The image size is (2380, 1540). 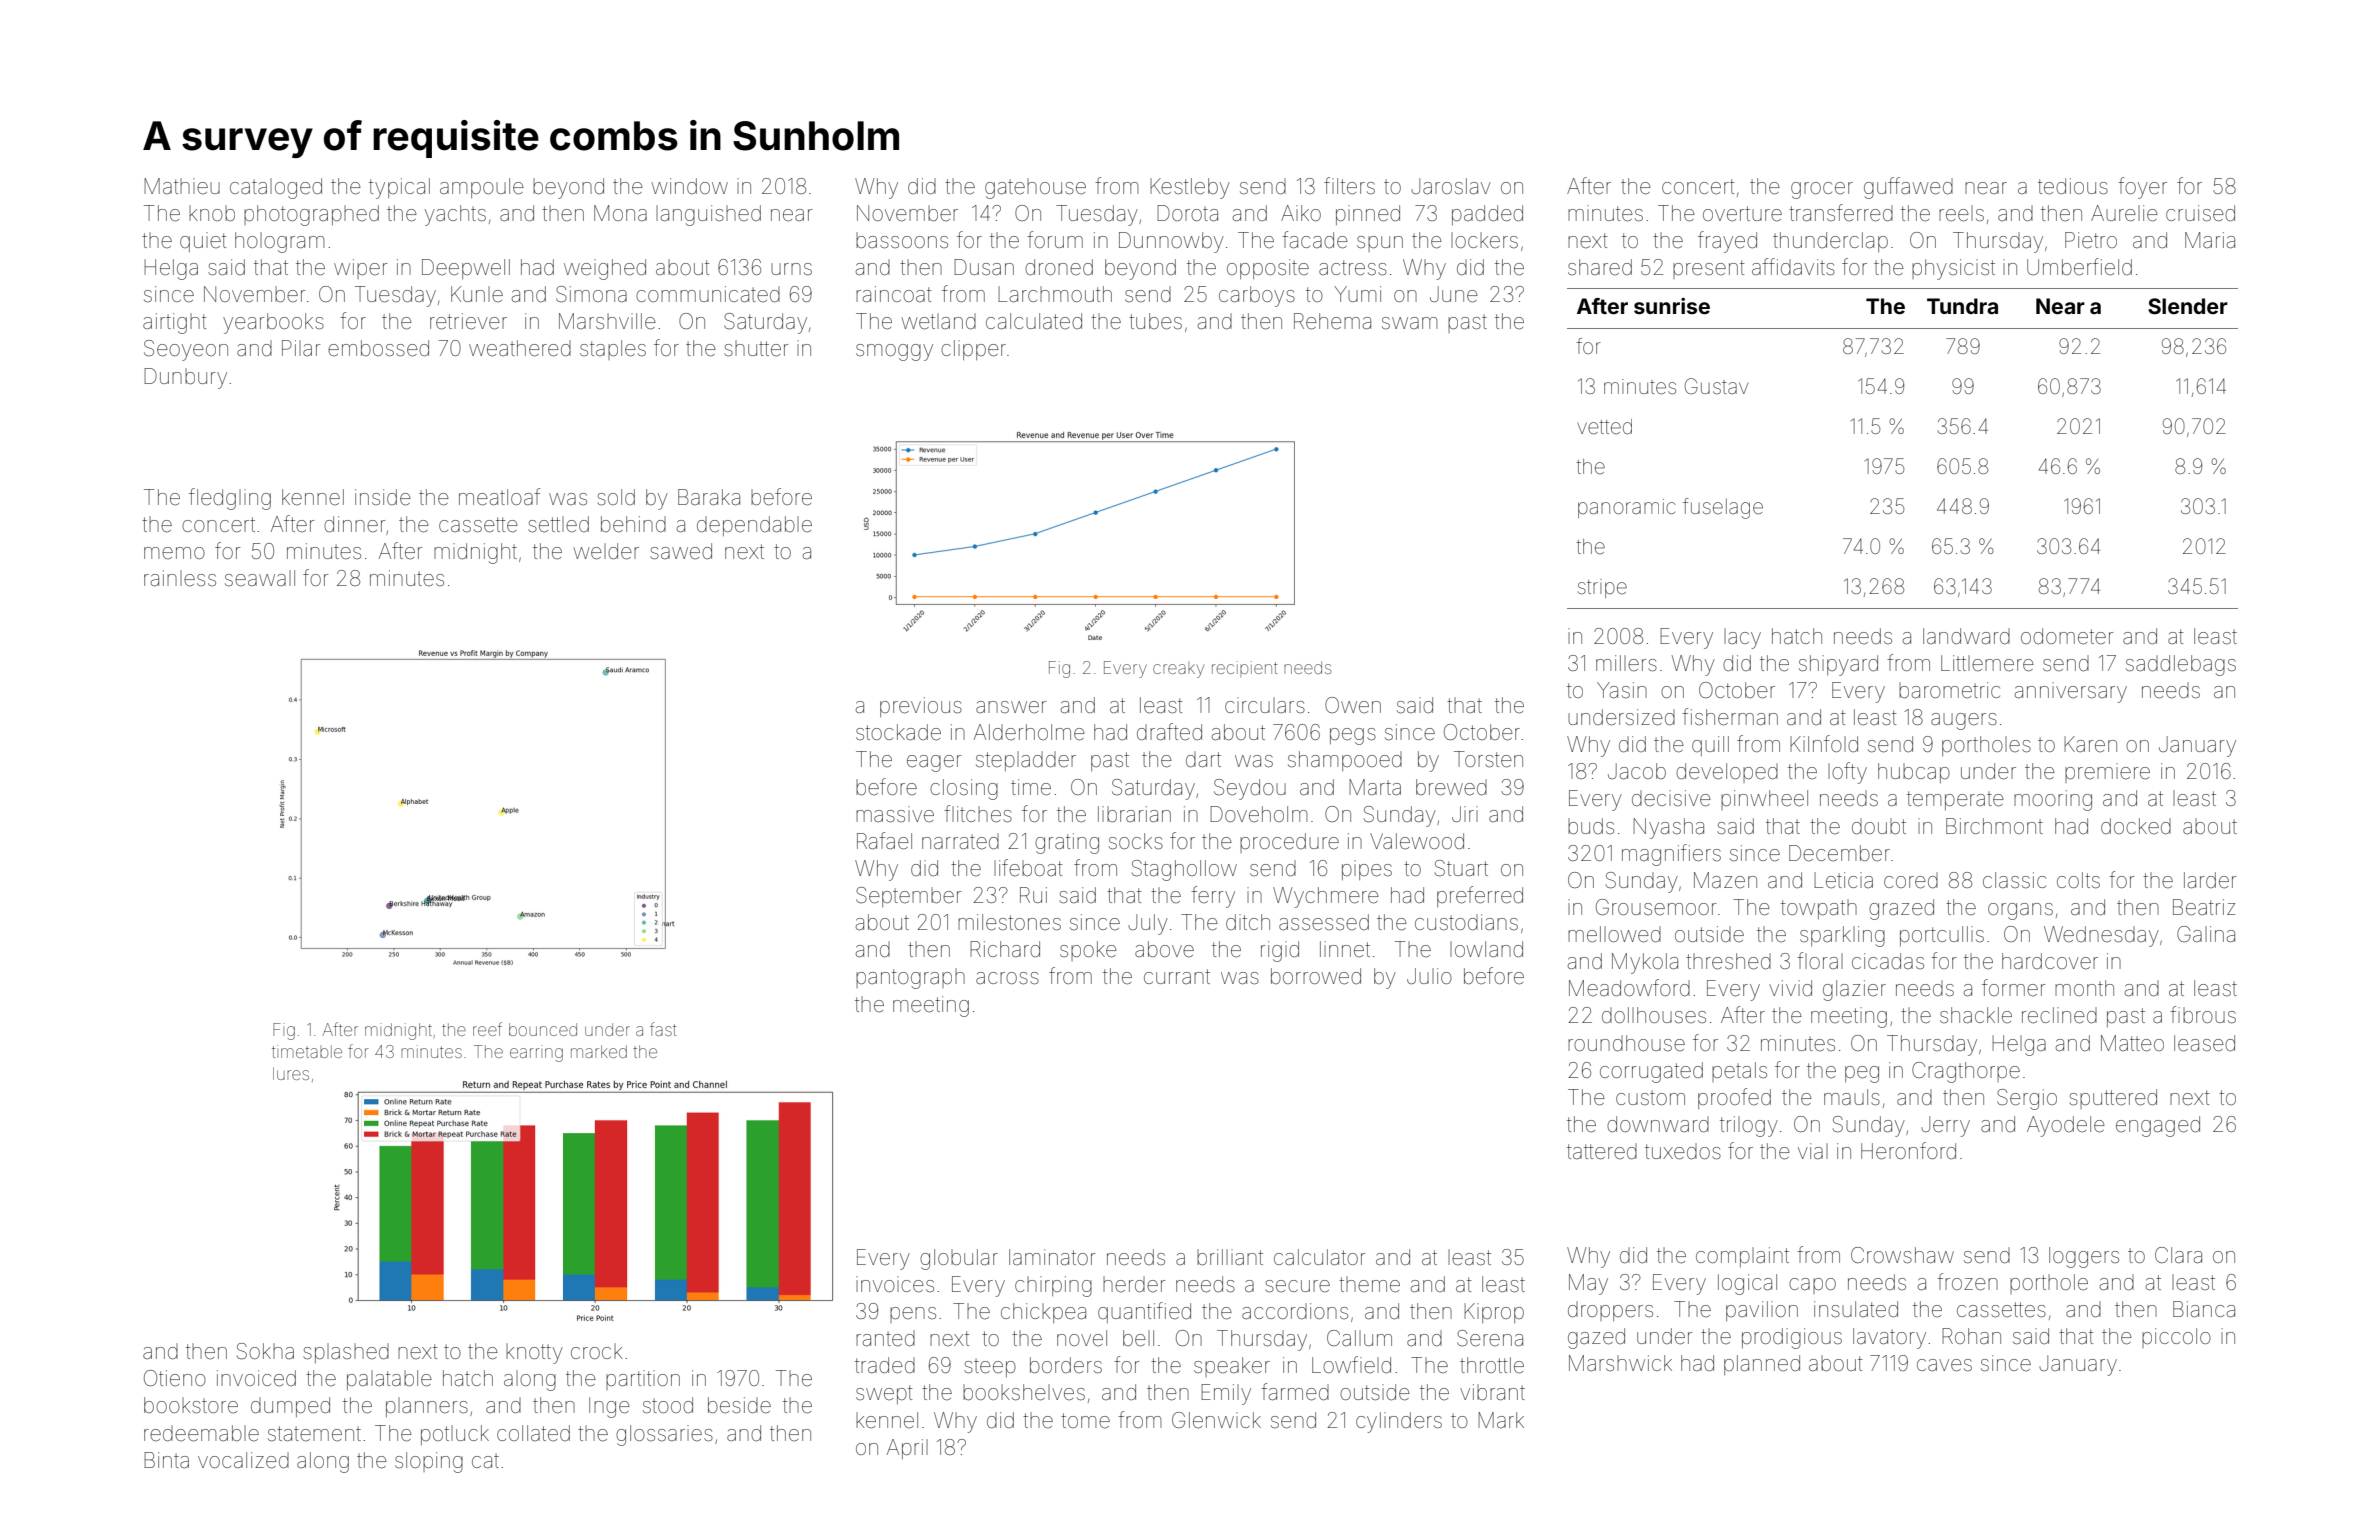 I want to click on splashed, so click(x=346, y=1353).
